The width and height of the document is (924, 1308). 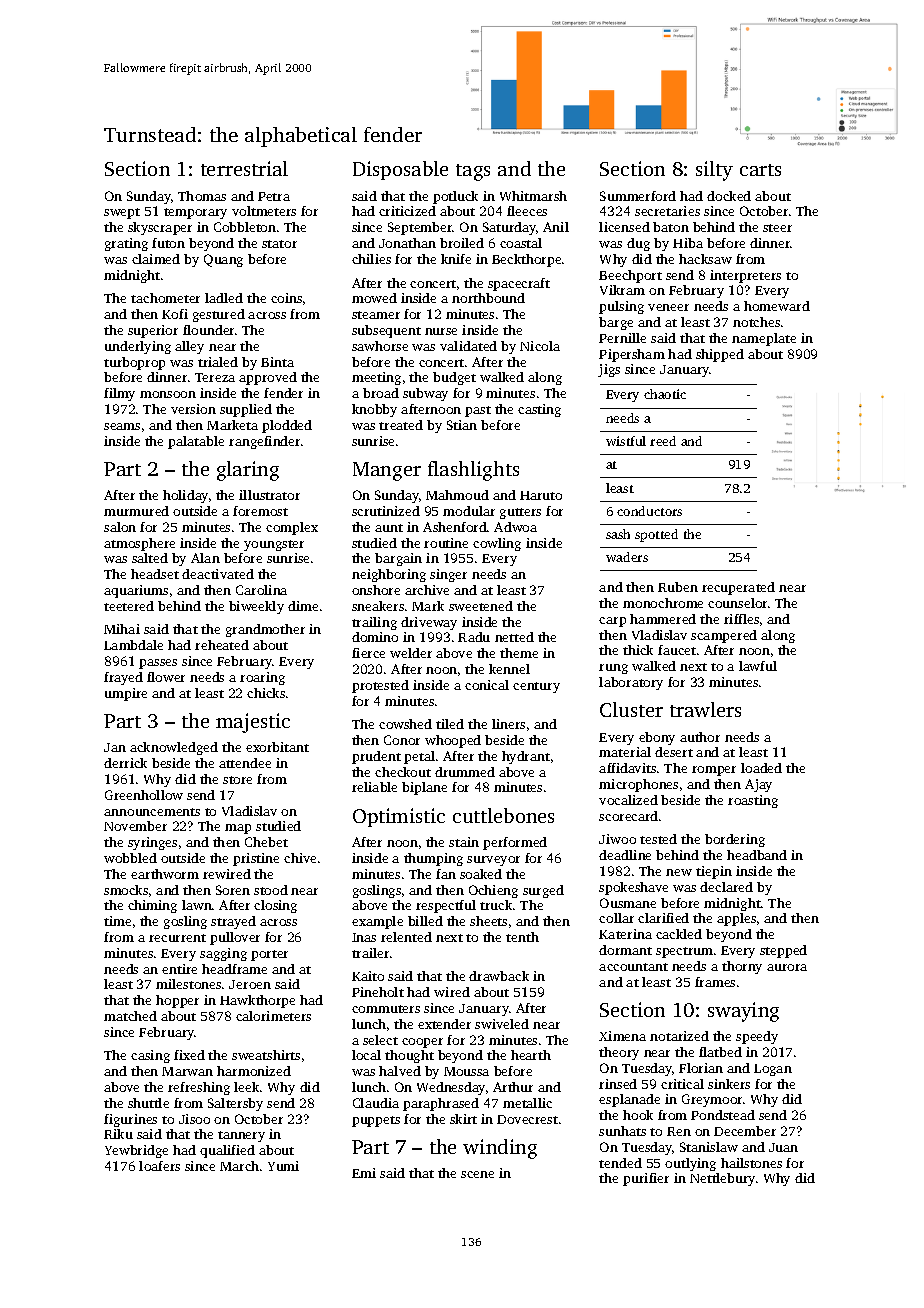 I want to click on Disposable, so click(x=400, y=170).
